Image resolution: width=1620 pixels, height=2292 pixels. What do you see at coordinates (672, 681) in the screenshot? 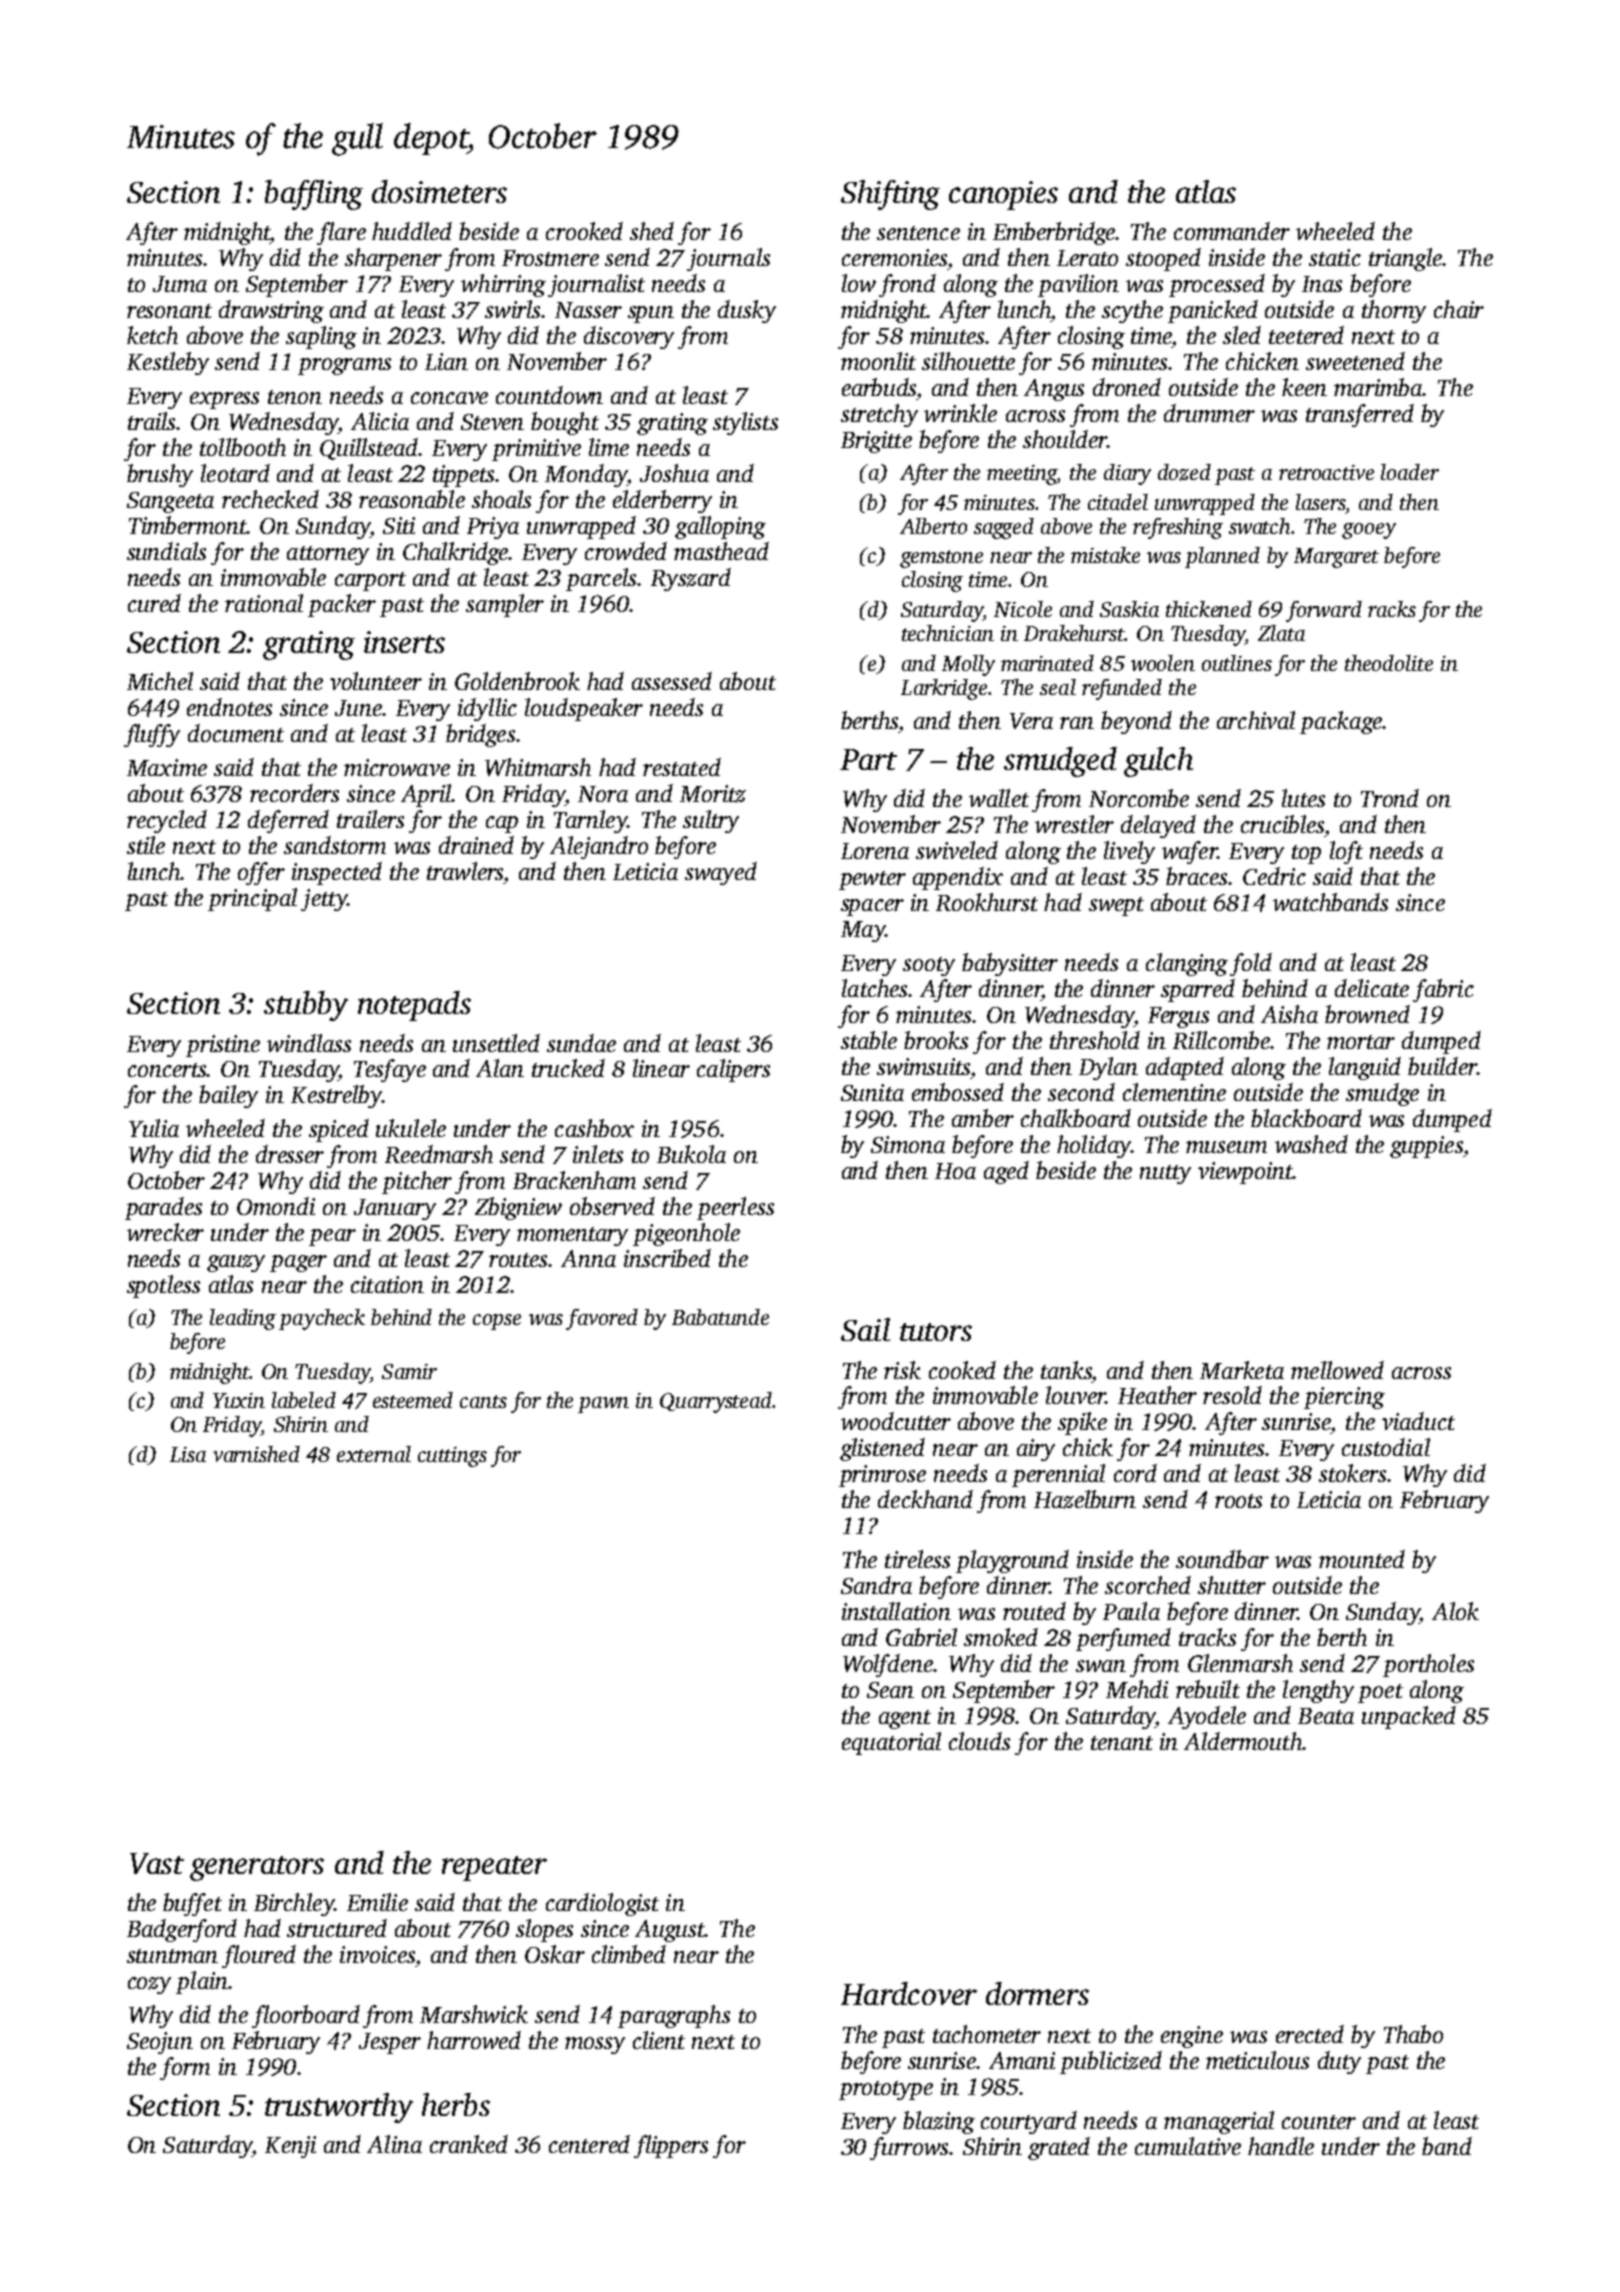
I see `assessed` at bounding box center [672, 681].
